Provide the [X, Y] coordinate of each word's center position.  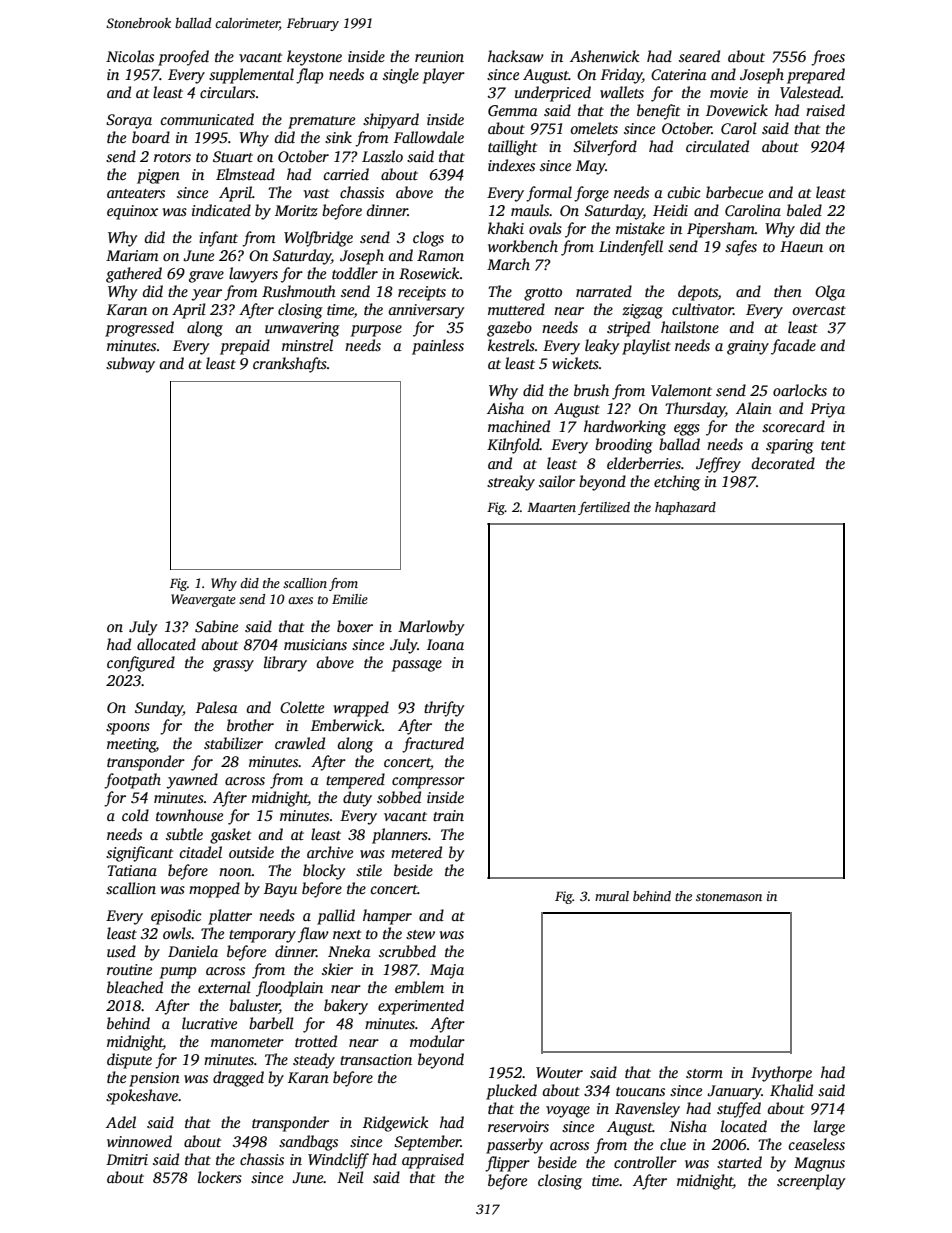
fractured [433, 745]
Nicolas [130, 56]
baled [804, 210]
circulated [717, 146]
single [401, 76]
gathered [134, 275]
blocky [324, 872]
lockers [220, 1177]
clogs [428, 239]
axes [300, 600]
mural [612, 896]
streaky [511, 483]
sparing [790, 446]
